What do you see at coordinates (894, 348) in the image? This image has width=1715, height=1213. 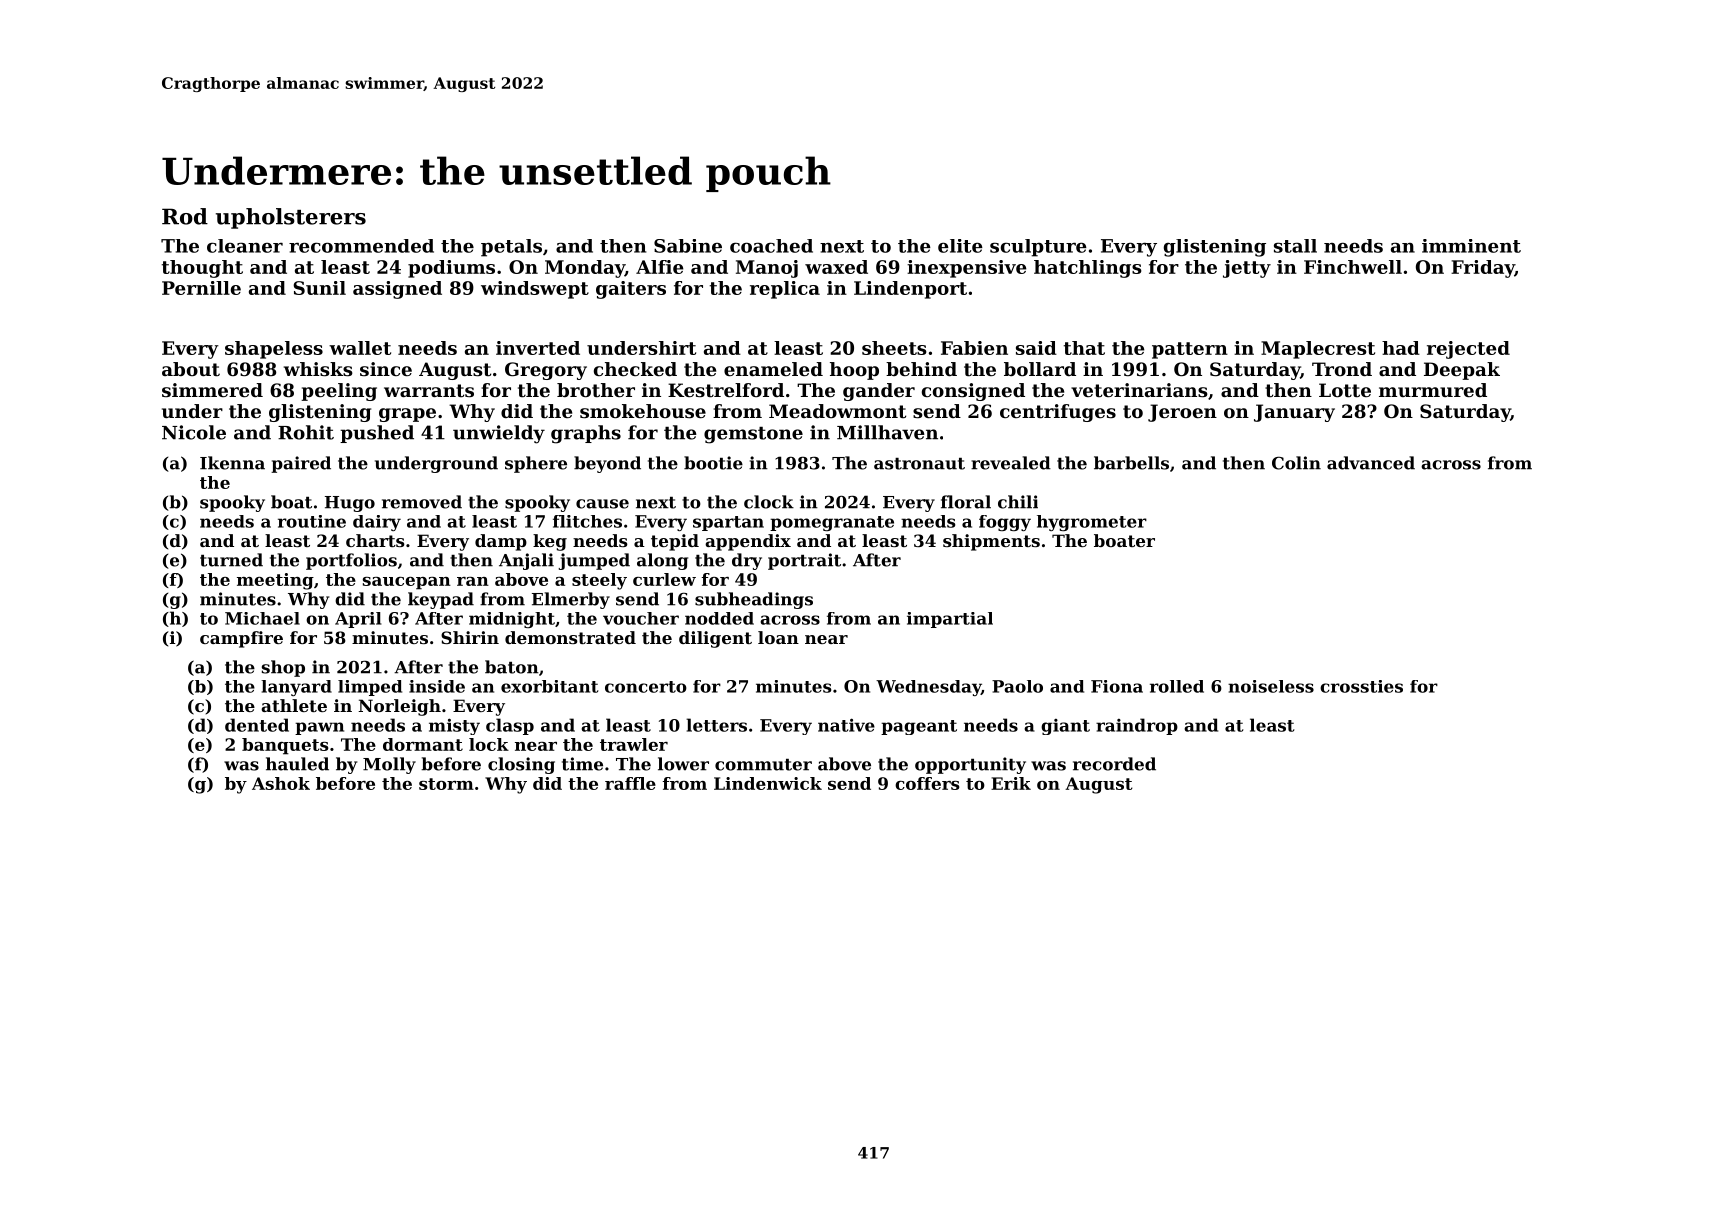 I see `sheets` at bounding box center [894, 348].
